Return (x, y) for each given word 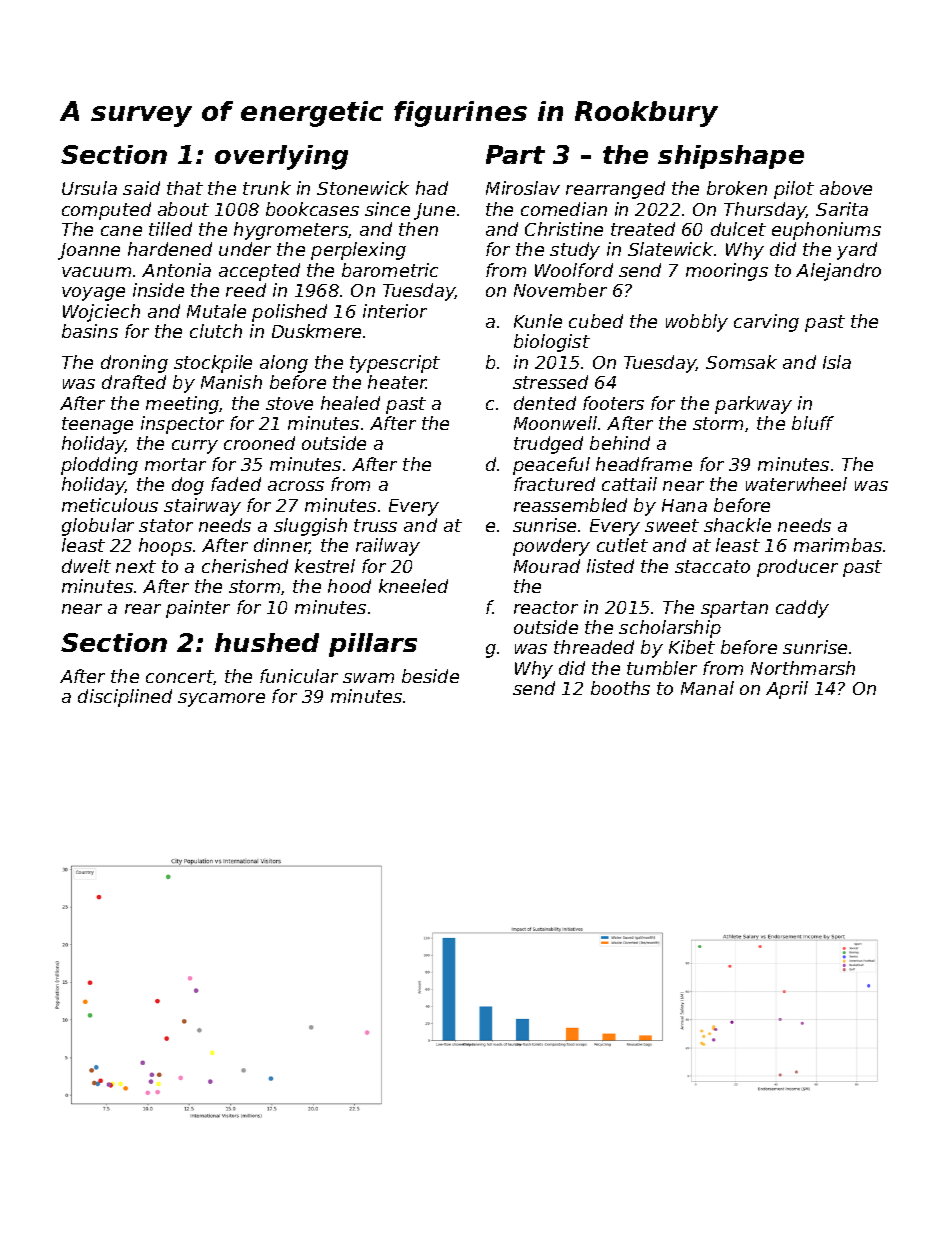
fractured (554, 484)
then (418, 229)
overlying (281, 157)
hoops (165, 547)
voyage (93, 294)
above (846, 188)
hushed (267, 642)
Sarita (842, 209)
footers (613, 403)
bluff (813, 423)
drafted (134, 382)
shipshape (731, 157)
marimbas (838, 545)
